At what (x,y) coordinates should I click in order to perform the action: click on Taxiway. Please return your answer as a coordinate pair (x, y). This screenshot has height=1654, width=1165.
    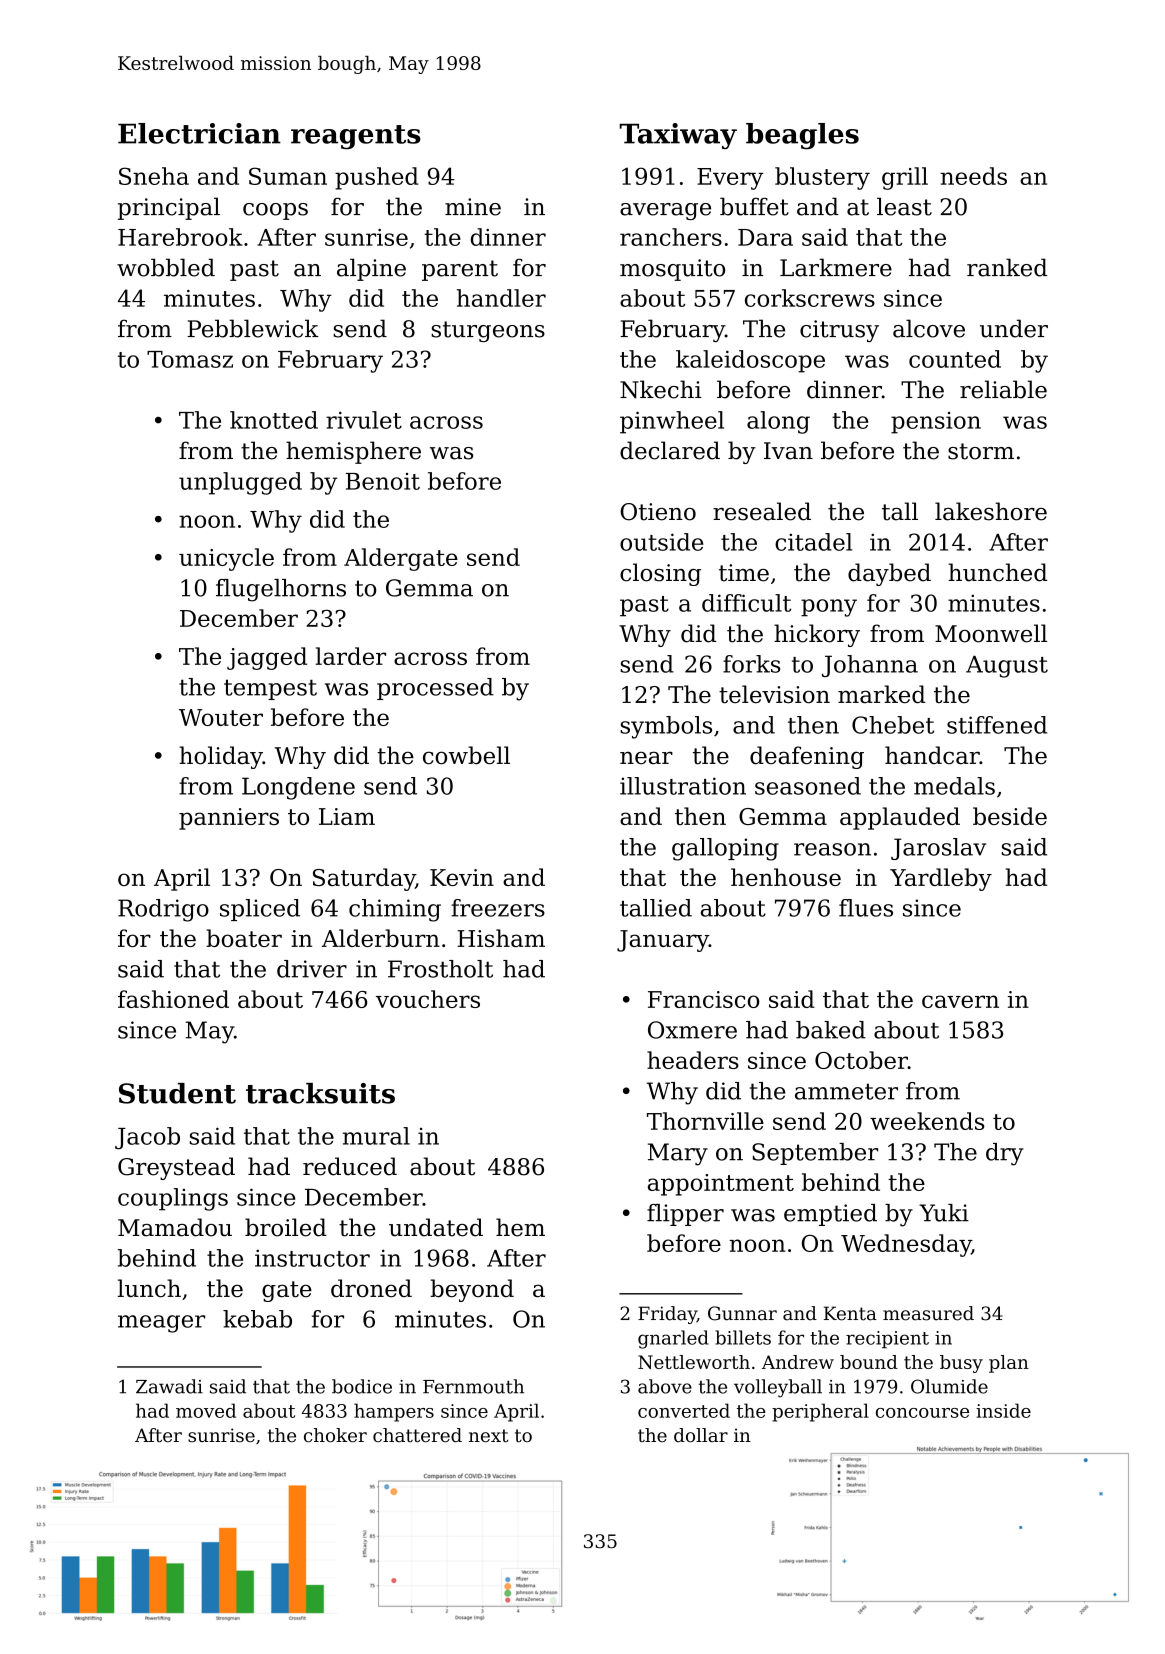
    Looking at the image, I should click on (678, 136).
